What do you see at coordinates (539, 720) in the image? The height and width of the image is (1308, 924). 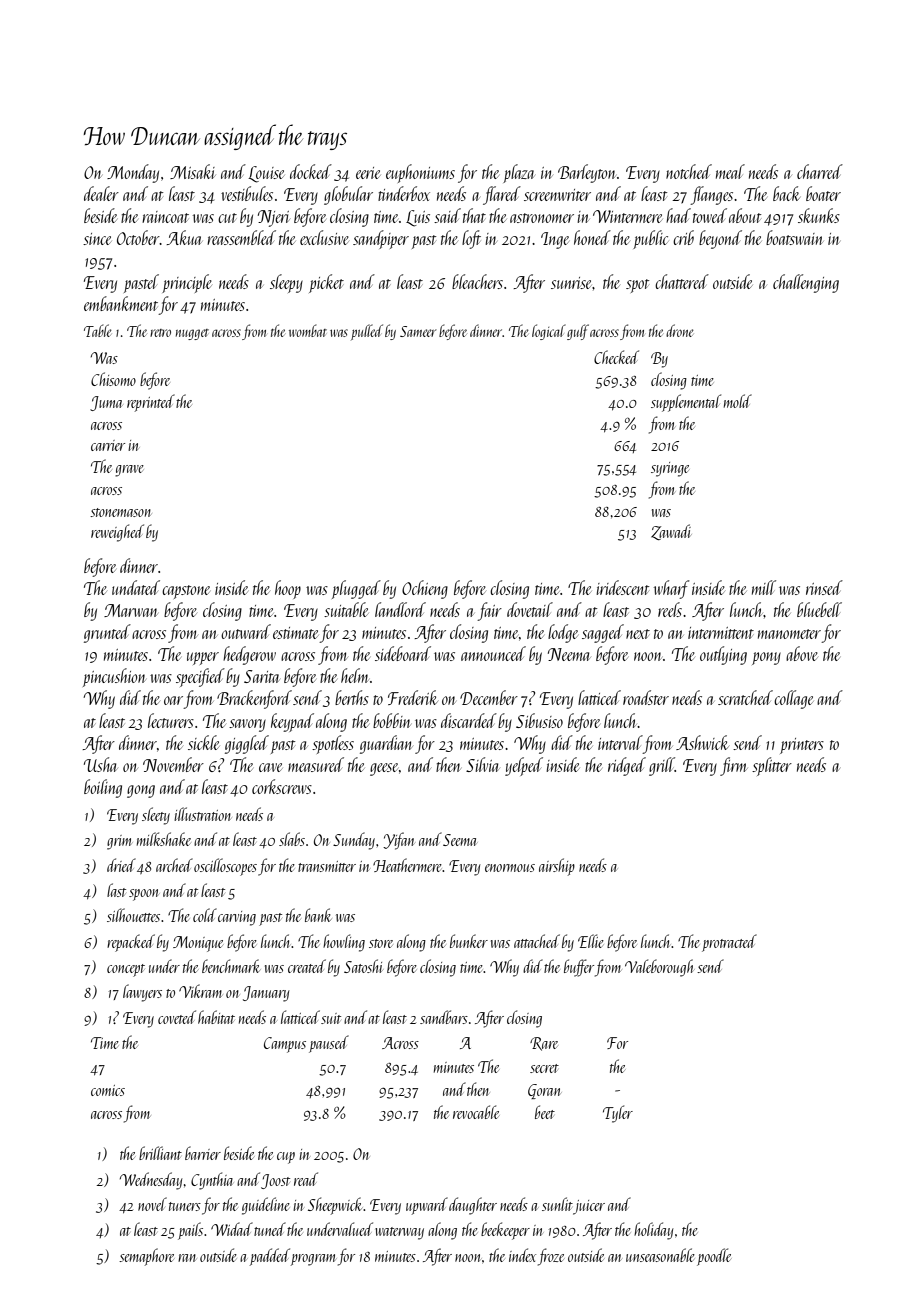 I see `Sibusiso` at bounding box center [539, 720].
